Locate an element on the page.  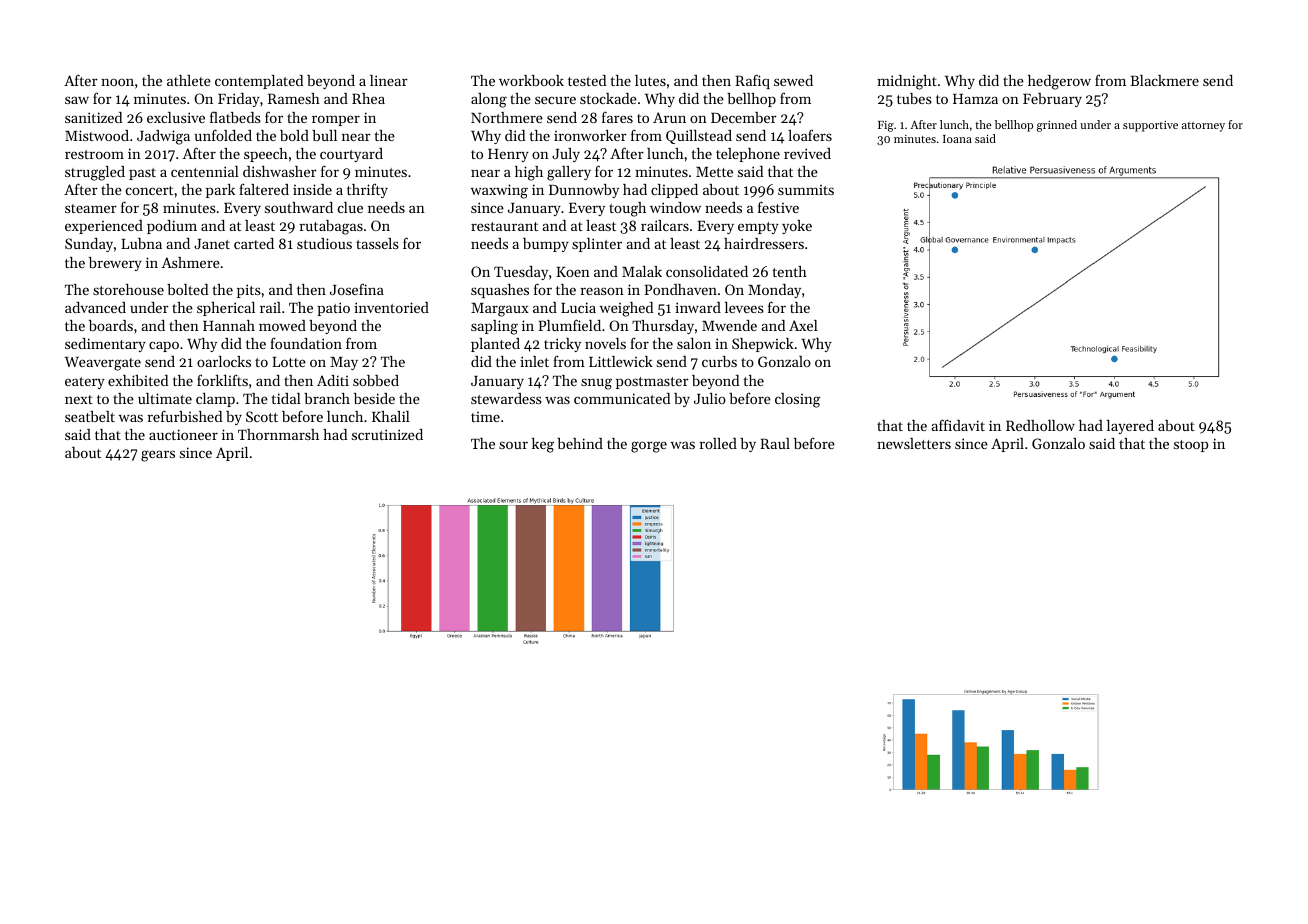
communicated is located at coordinates (622, 398).
